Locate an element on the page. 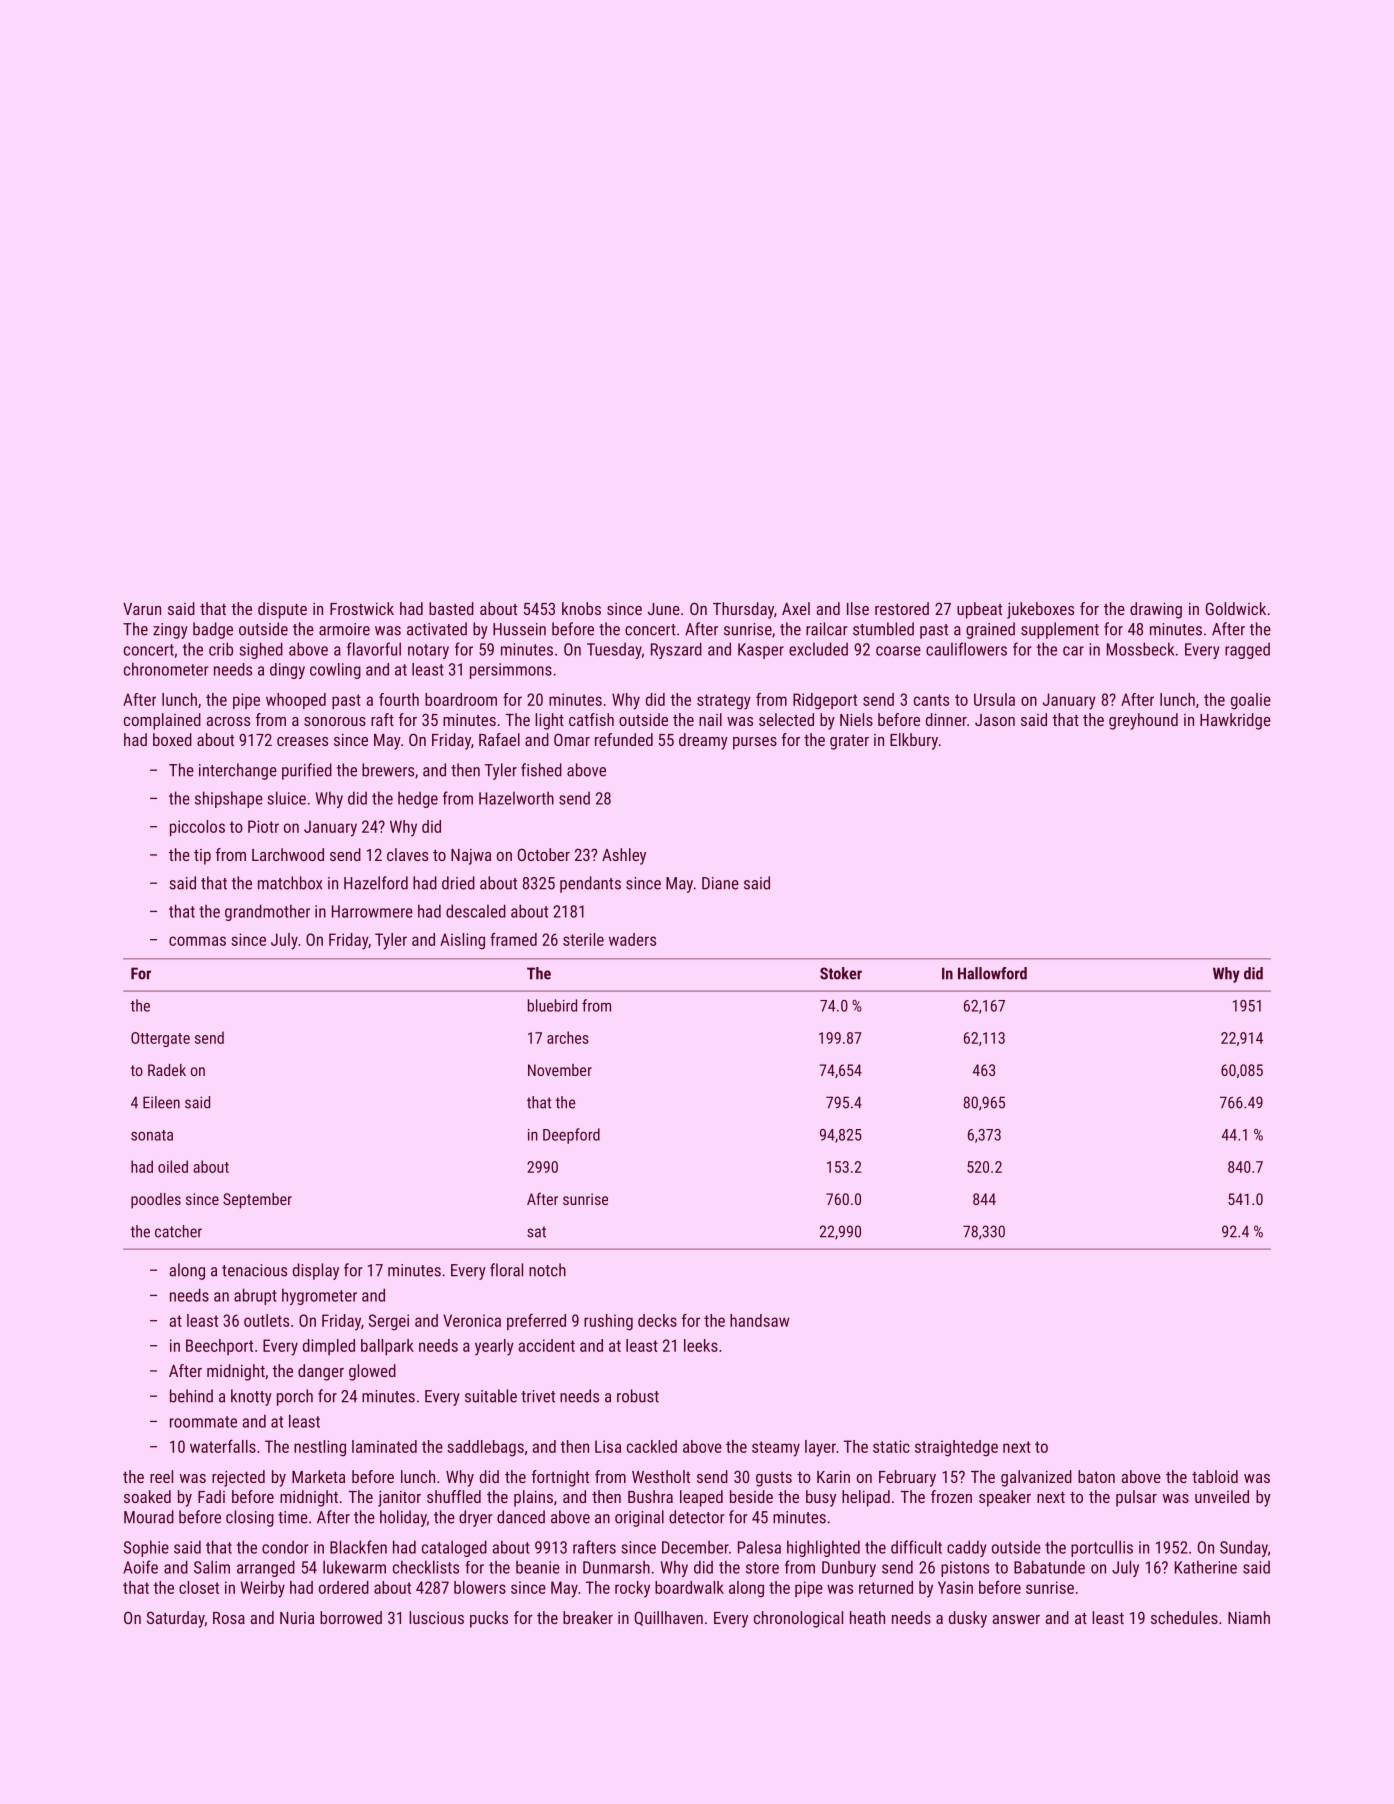 This image has height=1804, width=1394. borrowed is located at coordinates (351, 1617).
